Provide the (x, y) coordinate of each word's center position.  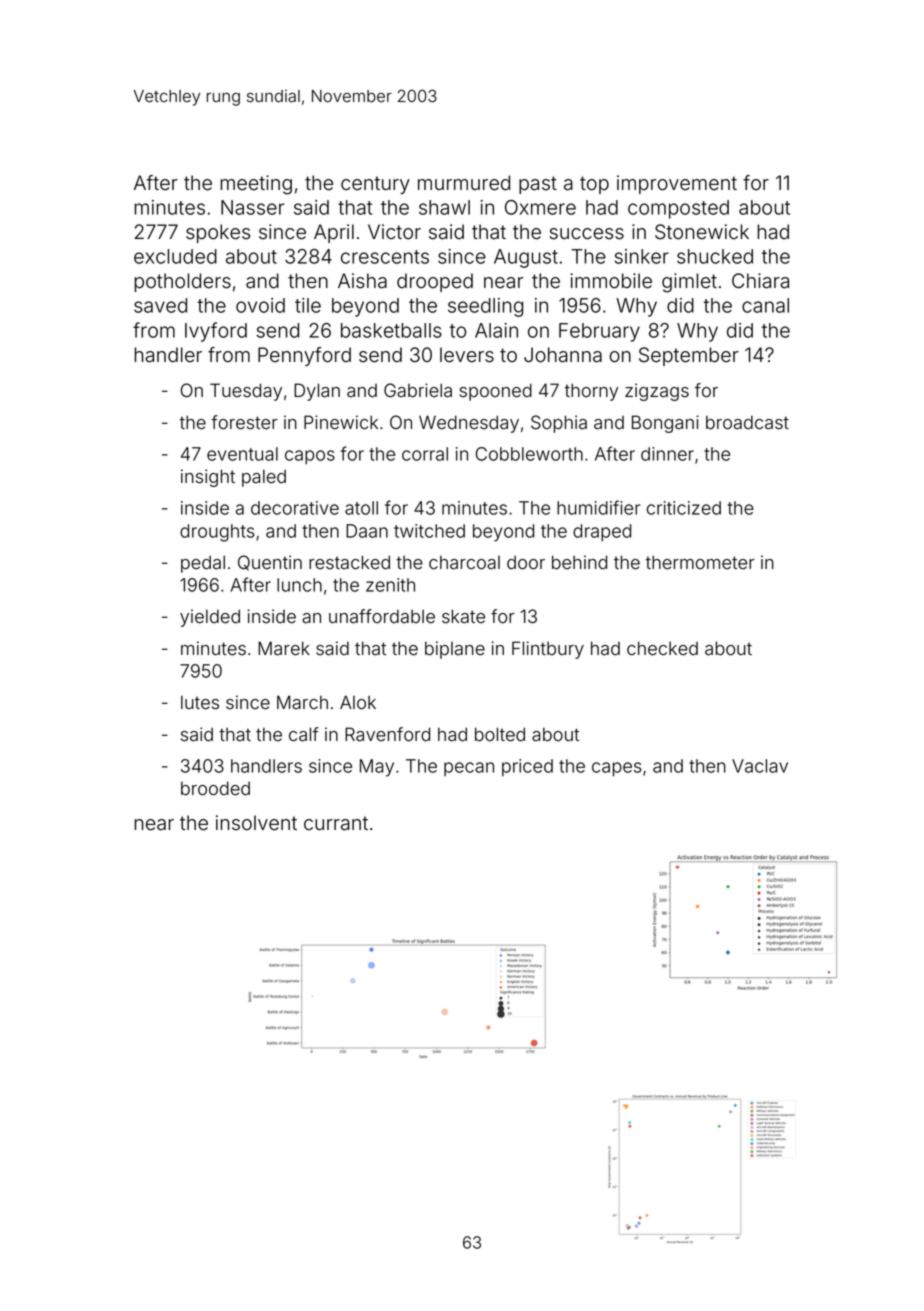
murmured (464, 183)
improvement (677, 184)
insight (208, 478)
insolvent (256, 823)
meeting (256, 185)
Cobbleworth (529, 454)
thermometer (700, 562)
